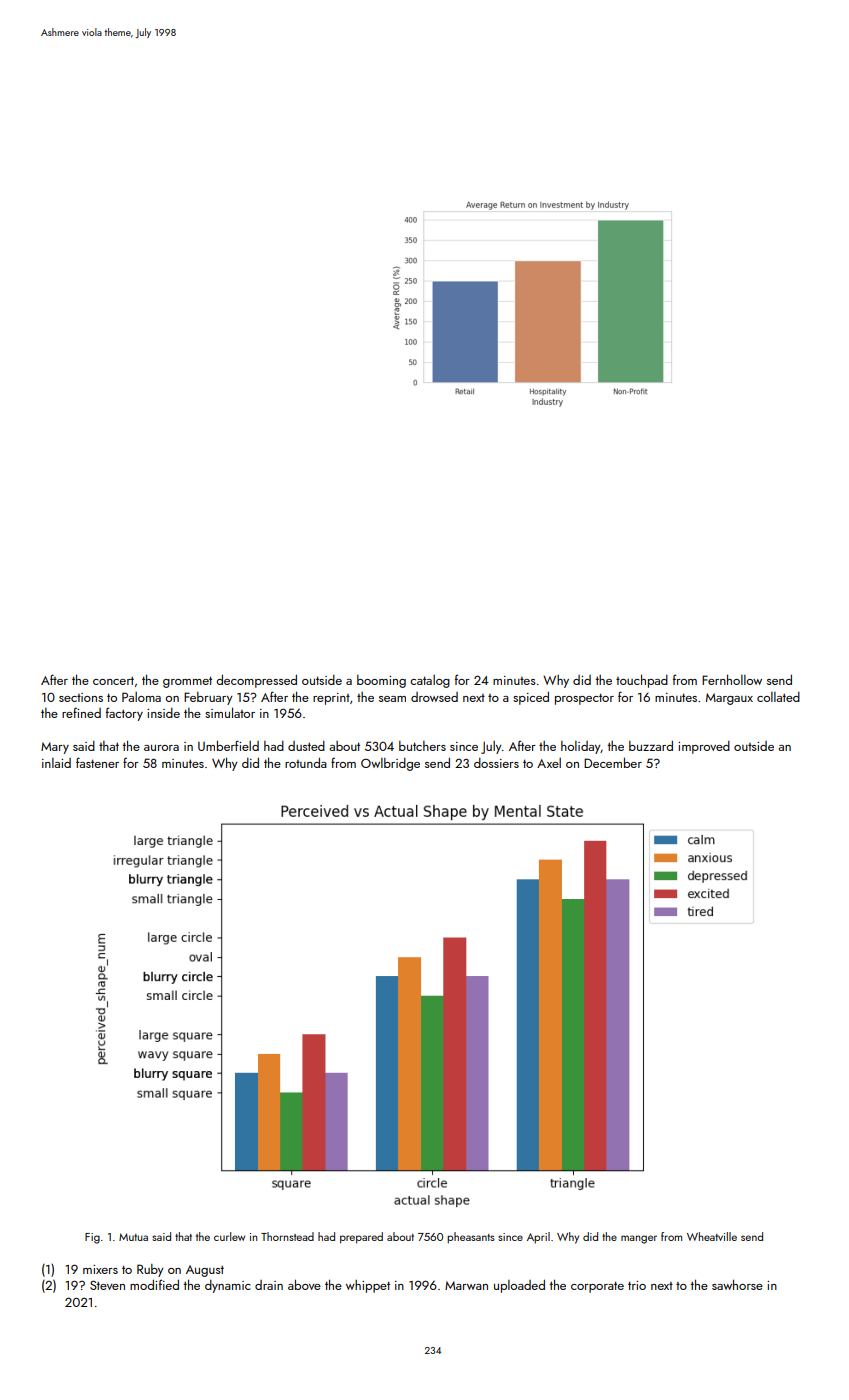  What do you see at coordinates (113, 681) in the screenshot?
I see `concert` at bounding box center [113, 681].
